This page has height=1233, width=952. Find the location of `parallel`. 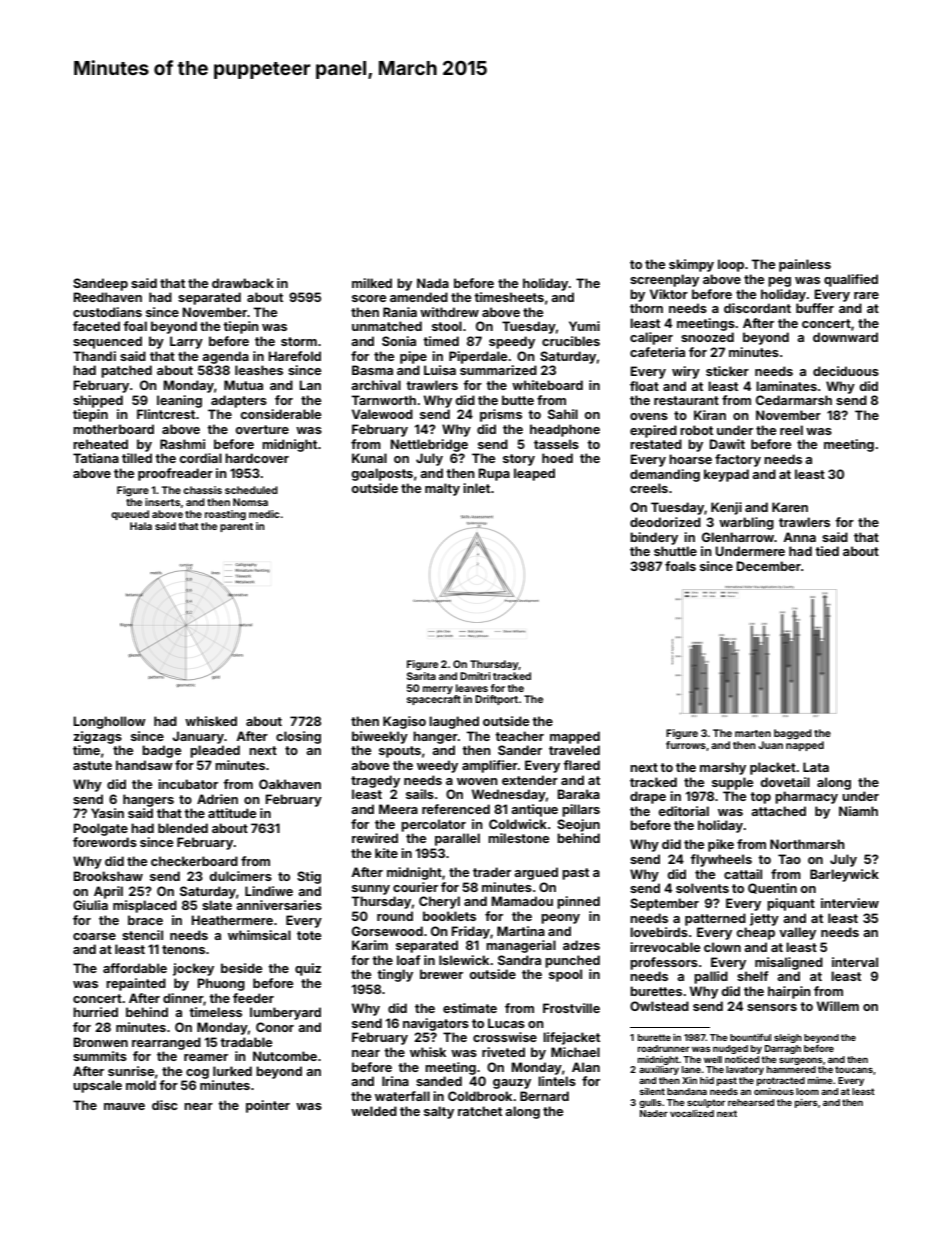

parallel is located at coordinates (457, 839).
